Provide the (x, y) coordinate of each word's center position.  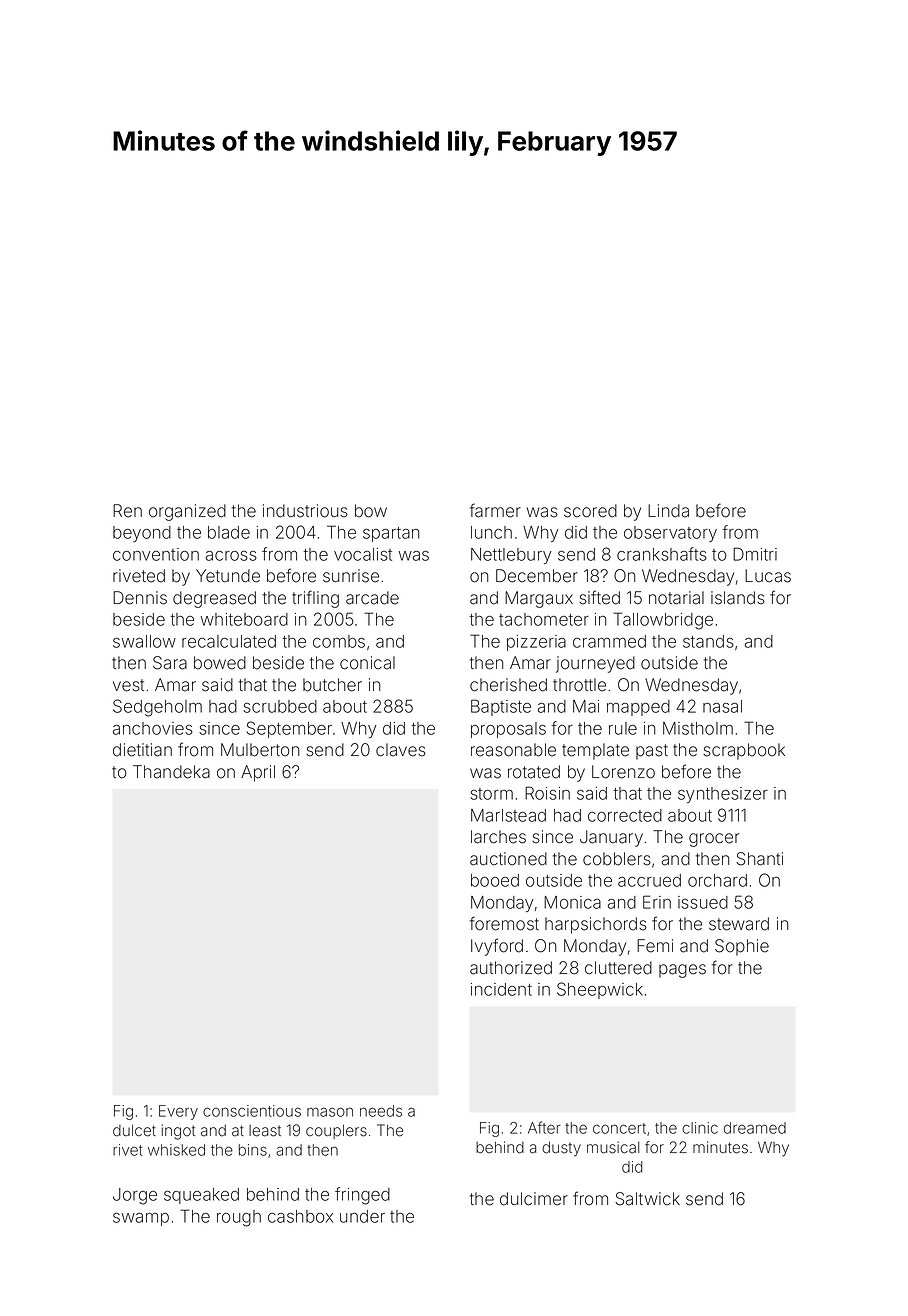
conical (367, 663)
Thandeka (171, 772)
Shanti (759, 859)
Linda (668, 511)
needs (381, 1111)
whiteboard (244, 619)
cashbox (300, 1216)
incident (501, 989)
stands (708, 641)
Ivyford (497, 947)
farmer (495, 510)
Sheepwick (600, 990)
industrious (305, 511)
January (611, 838)
